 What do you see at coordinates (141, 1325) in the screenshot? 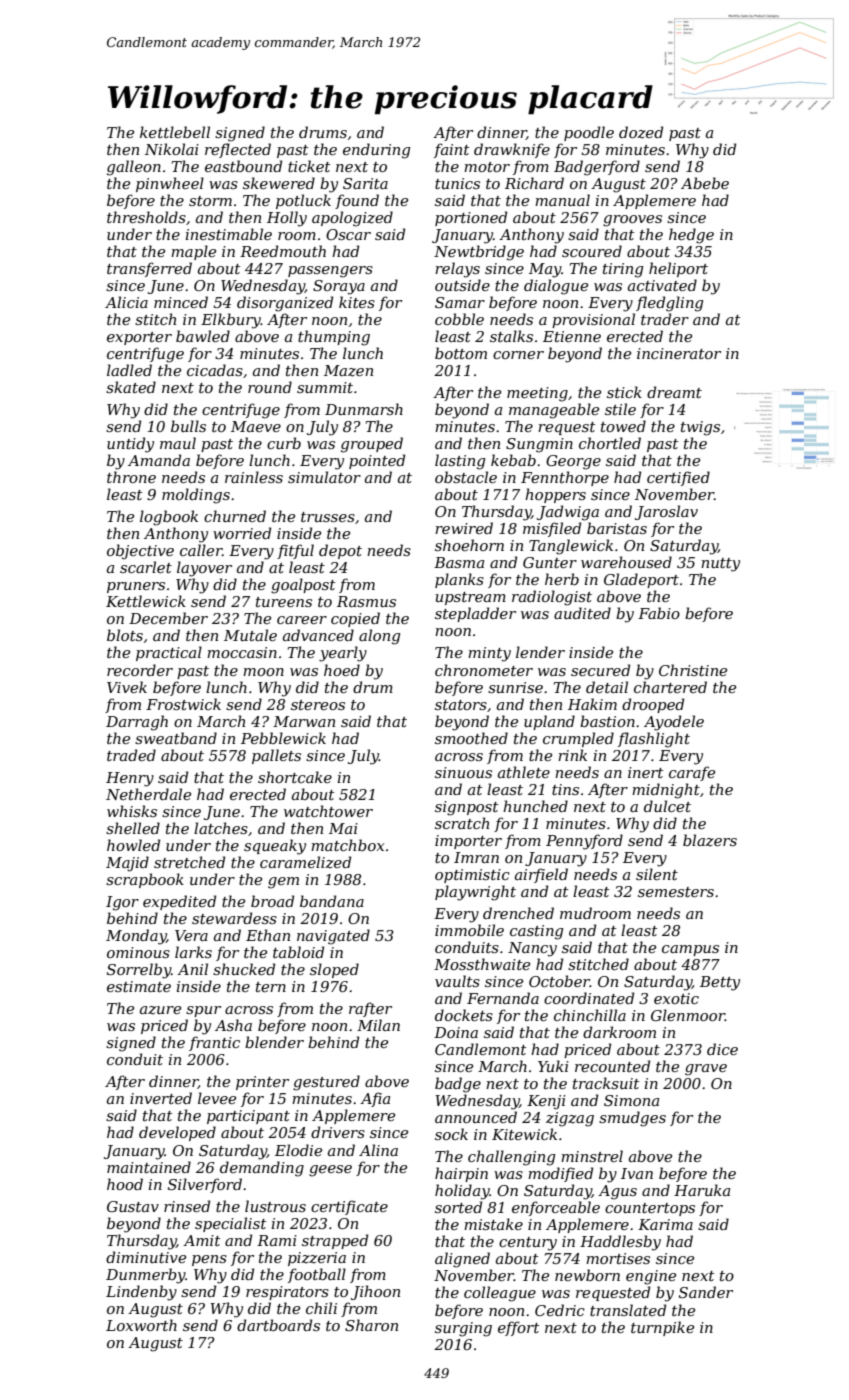
I see `Loxworth` at bounding box center [141, 1325].
